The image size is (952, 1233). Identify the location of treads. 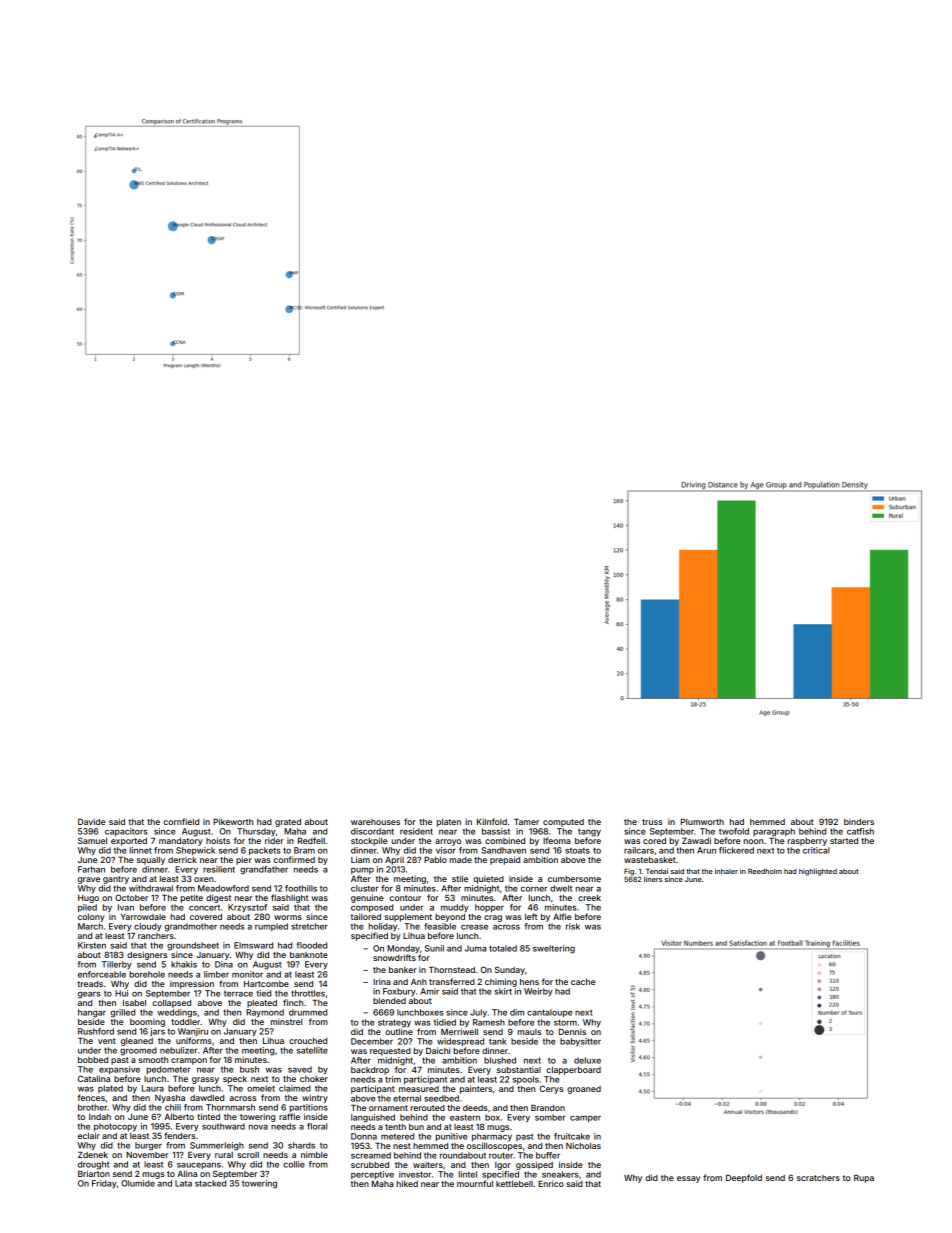
(90, 984).
